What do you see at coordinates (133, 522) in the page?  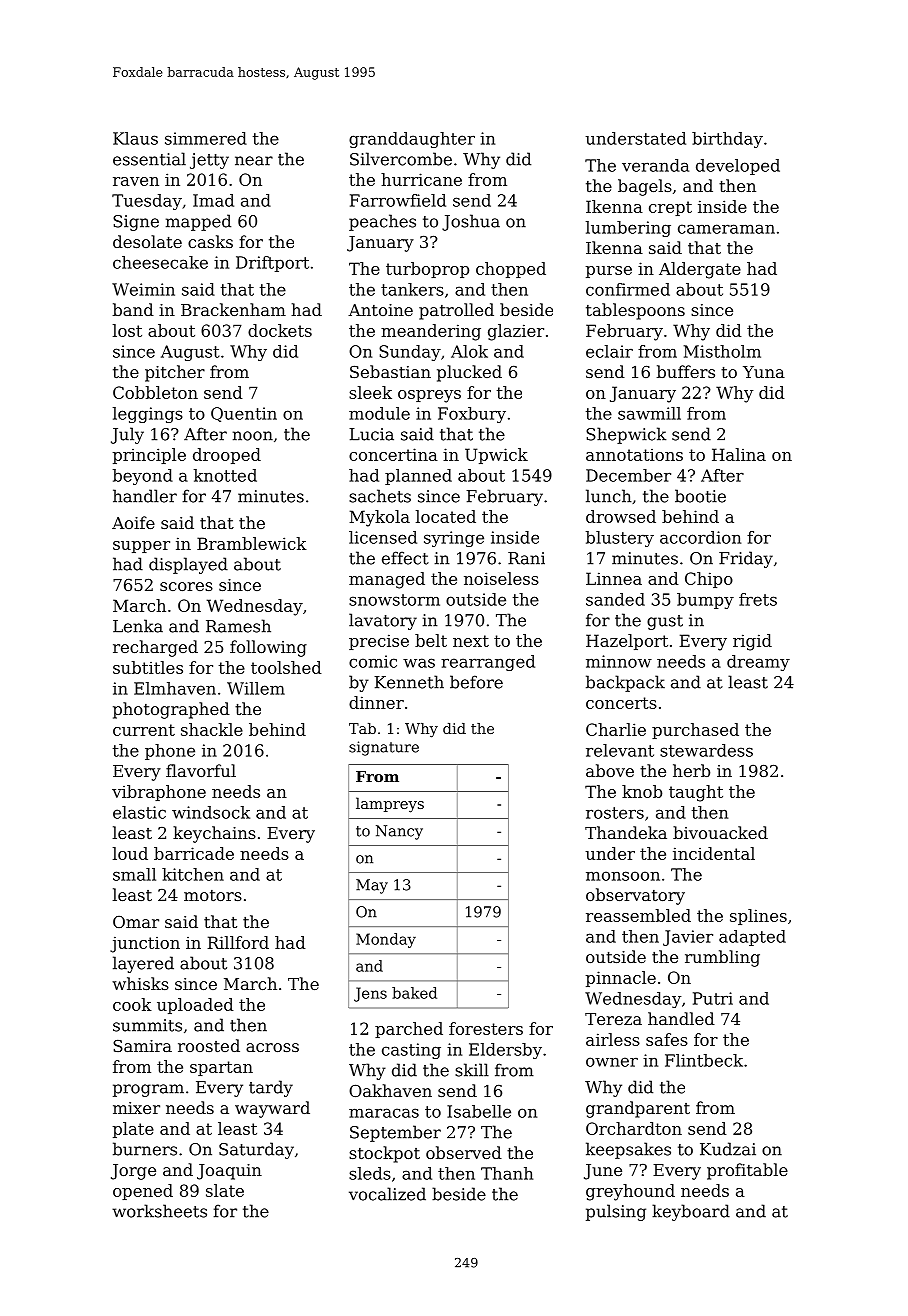 I see `Aoife` at bounding box center [133, 522].
